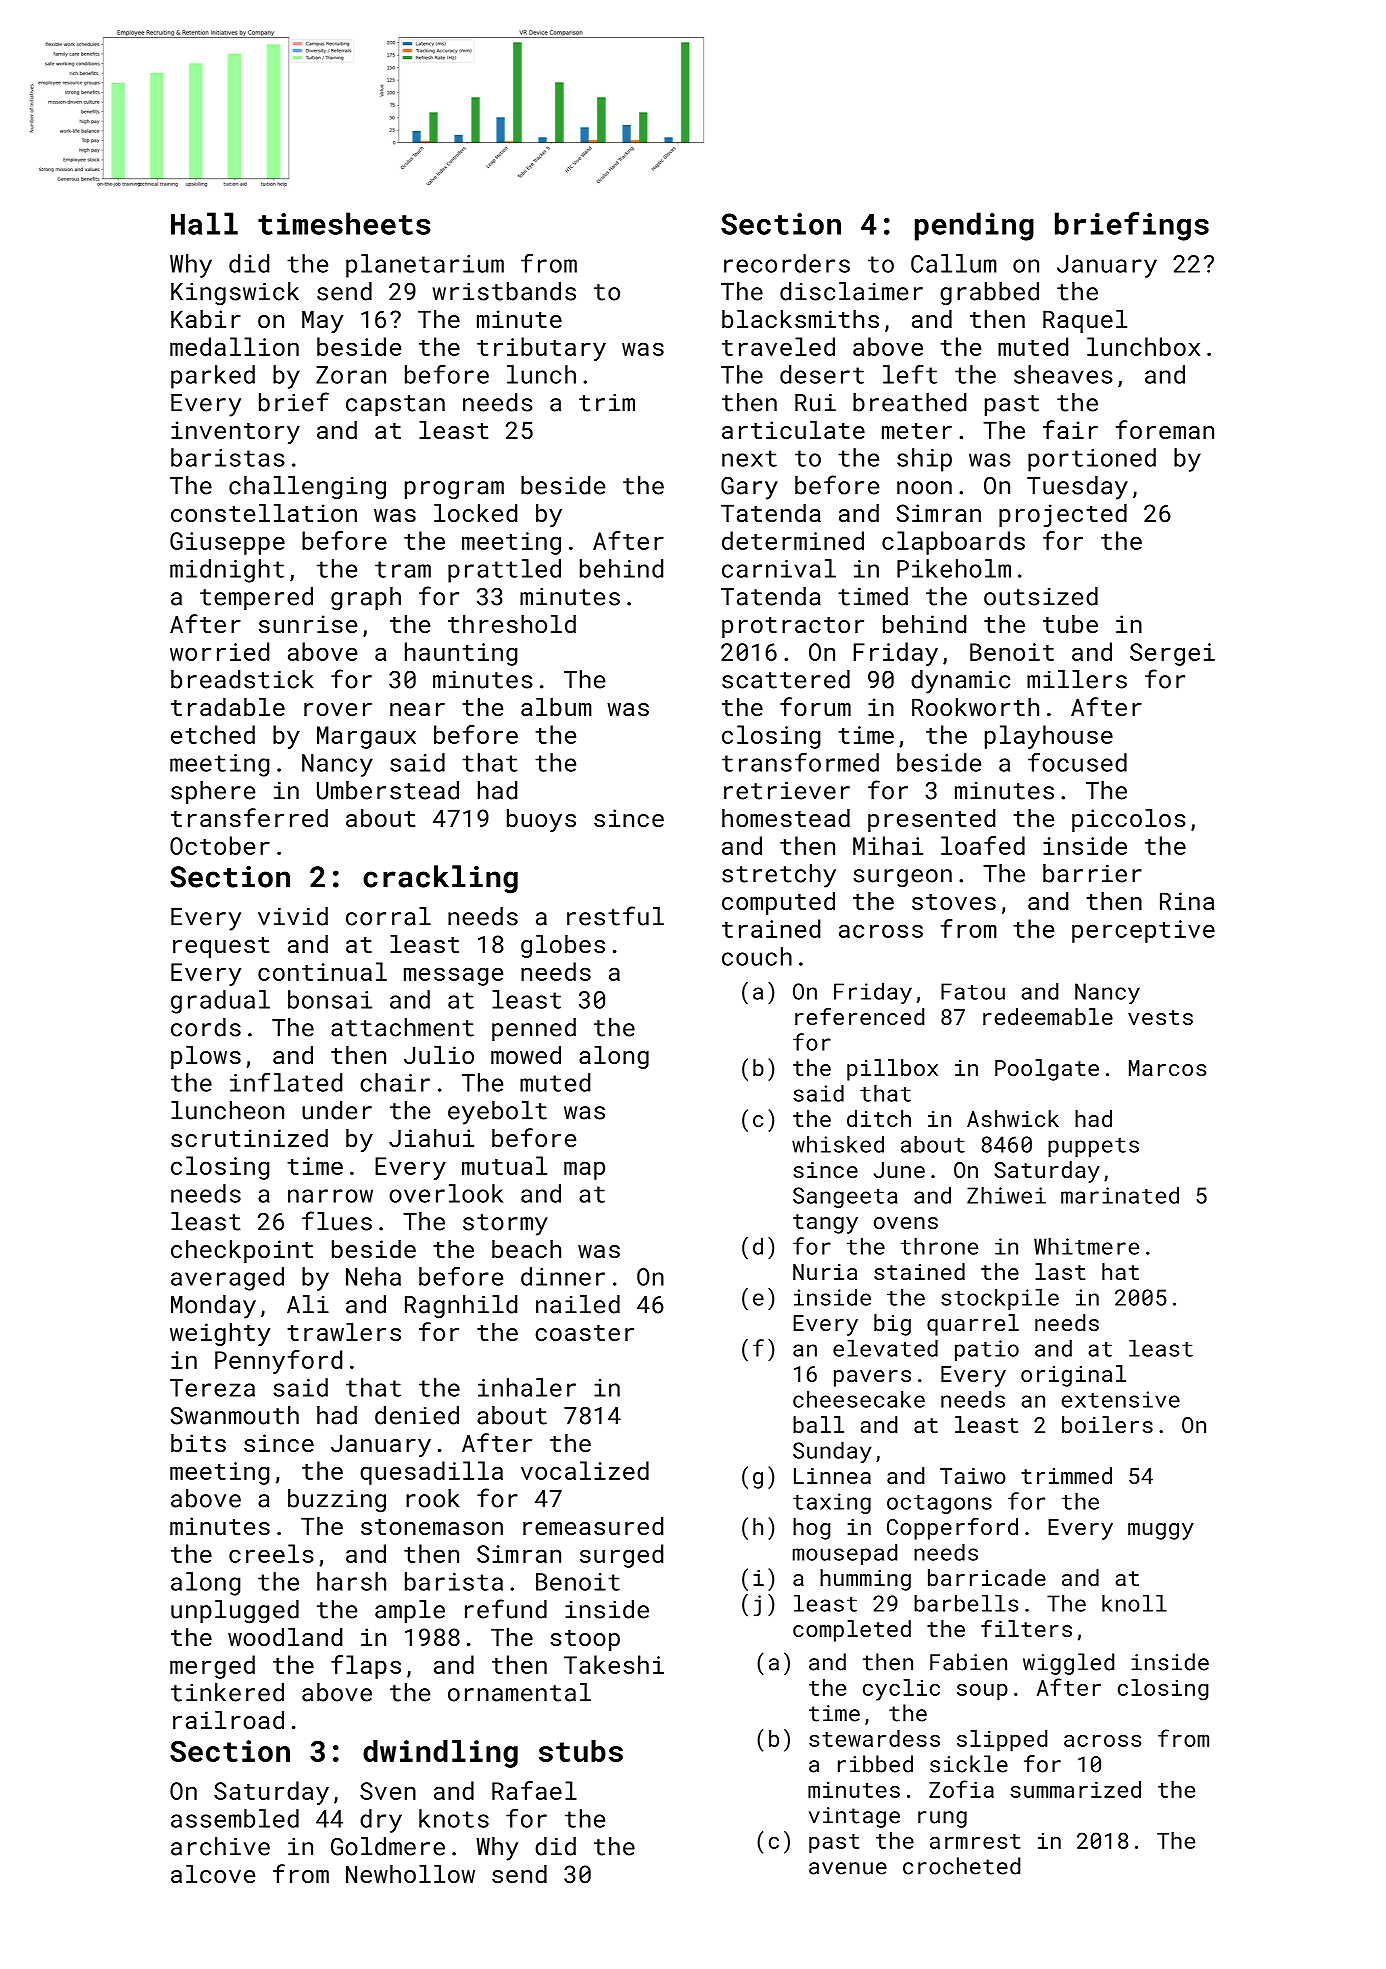 The width and height of the screenshot is (1386, 1969). What do you see at coordinates (425, 266) in the screenshot?
I see `planetarium` at bounding box center [425, 266].
